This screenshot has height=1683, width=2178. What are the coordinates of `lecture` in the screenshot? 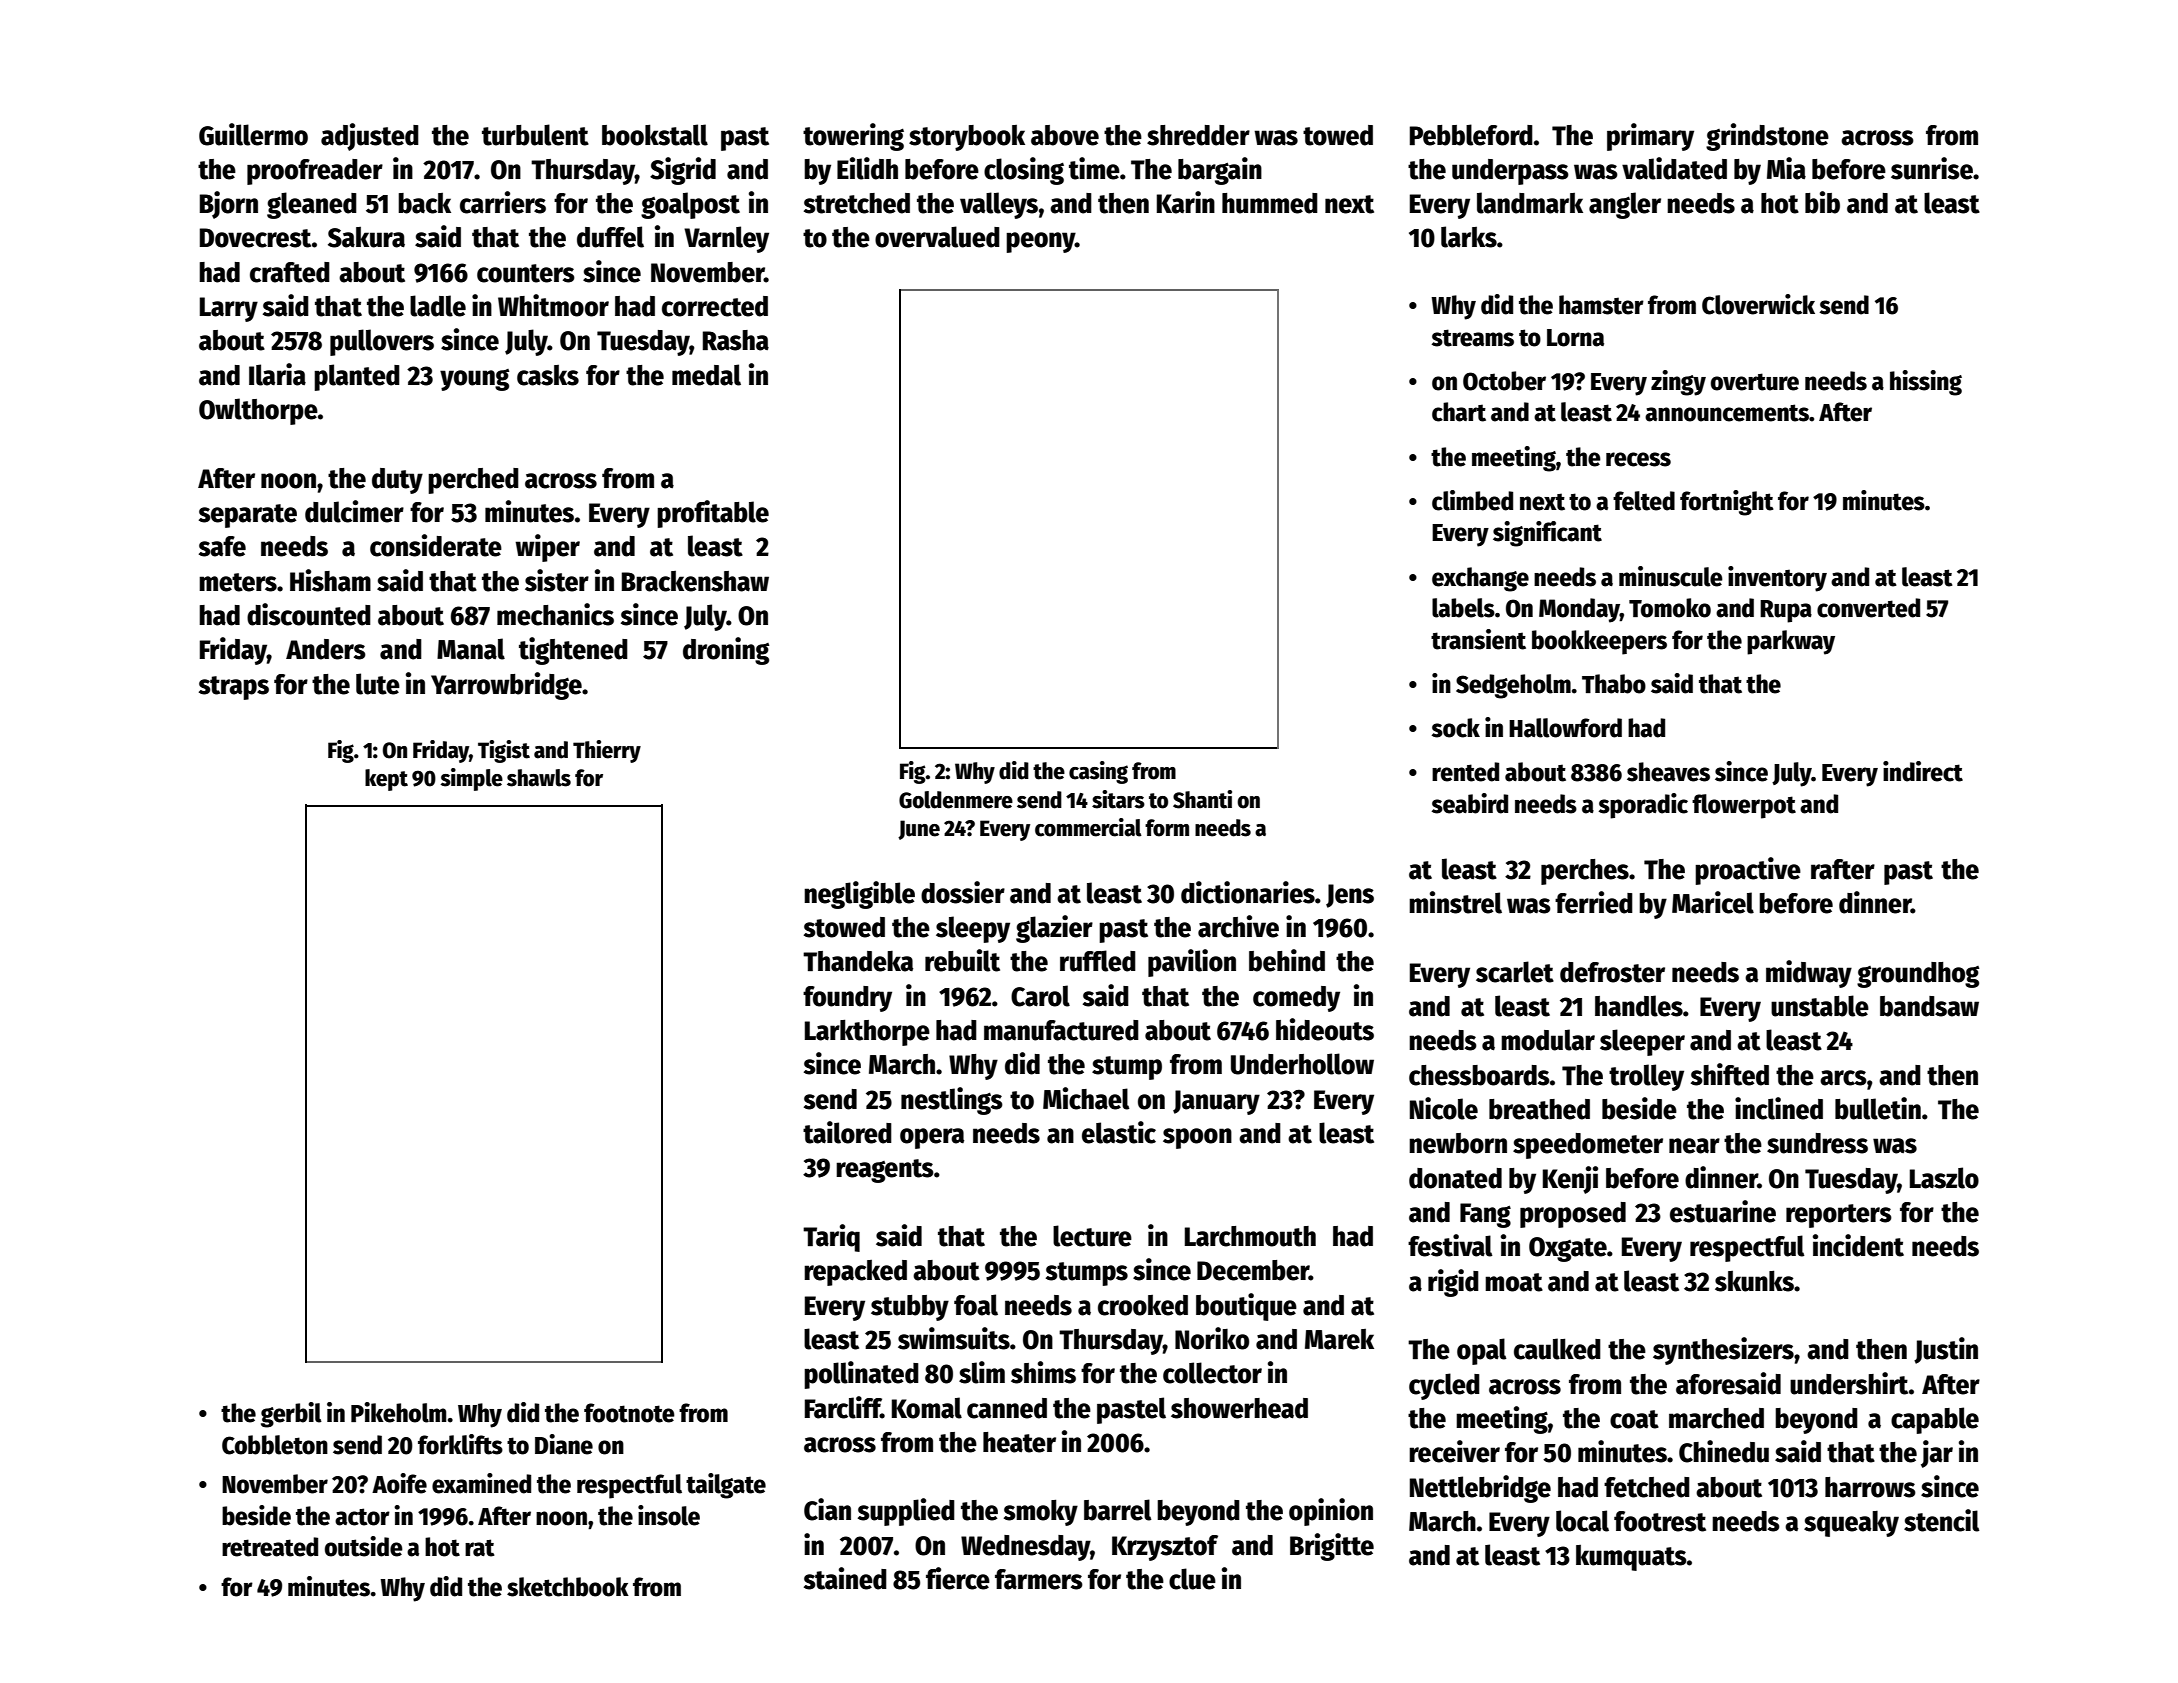 It's located at (1092, 1236).
